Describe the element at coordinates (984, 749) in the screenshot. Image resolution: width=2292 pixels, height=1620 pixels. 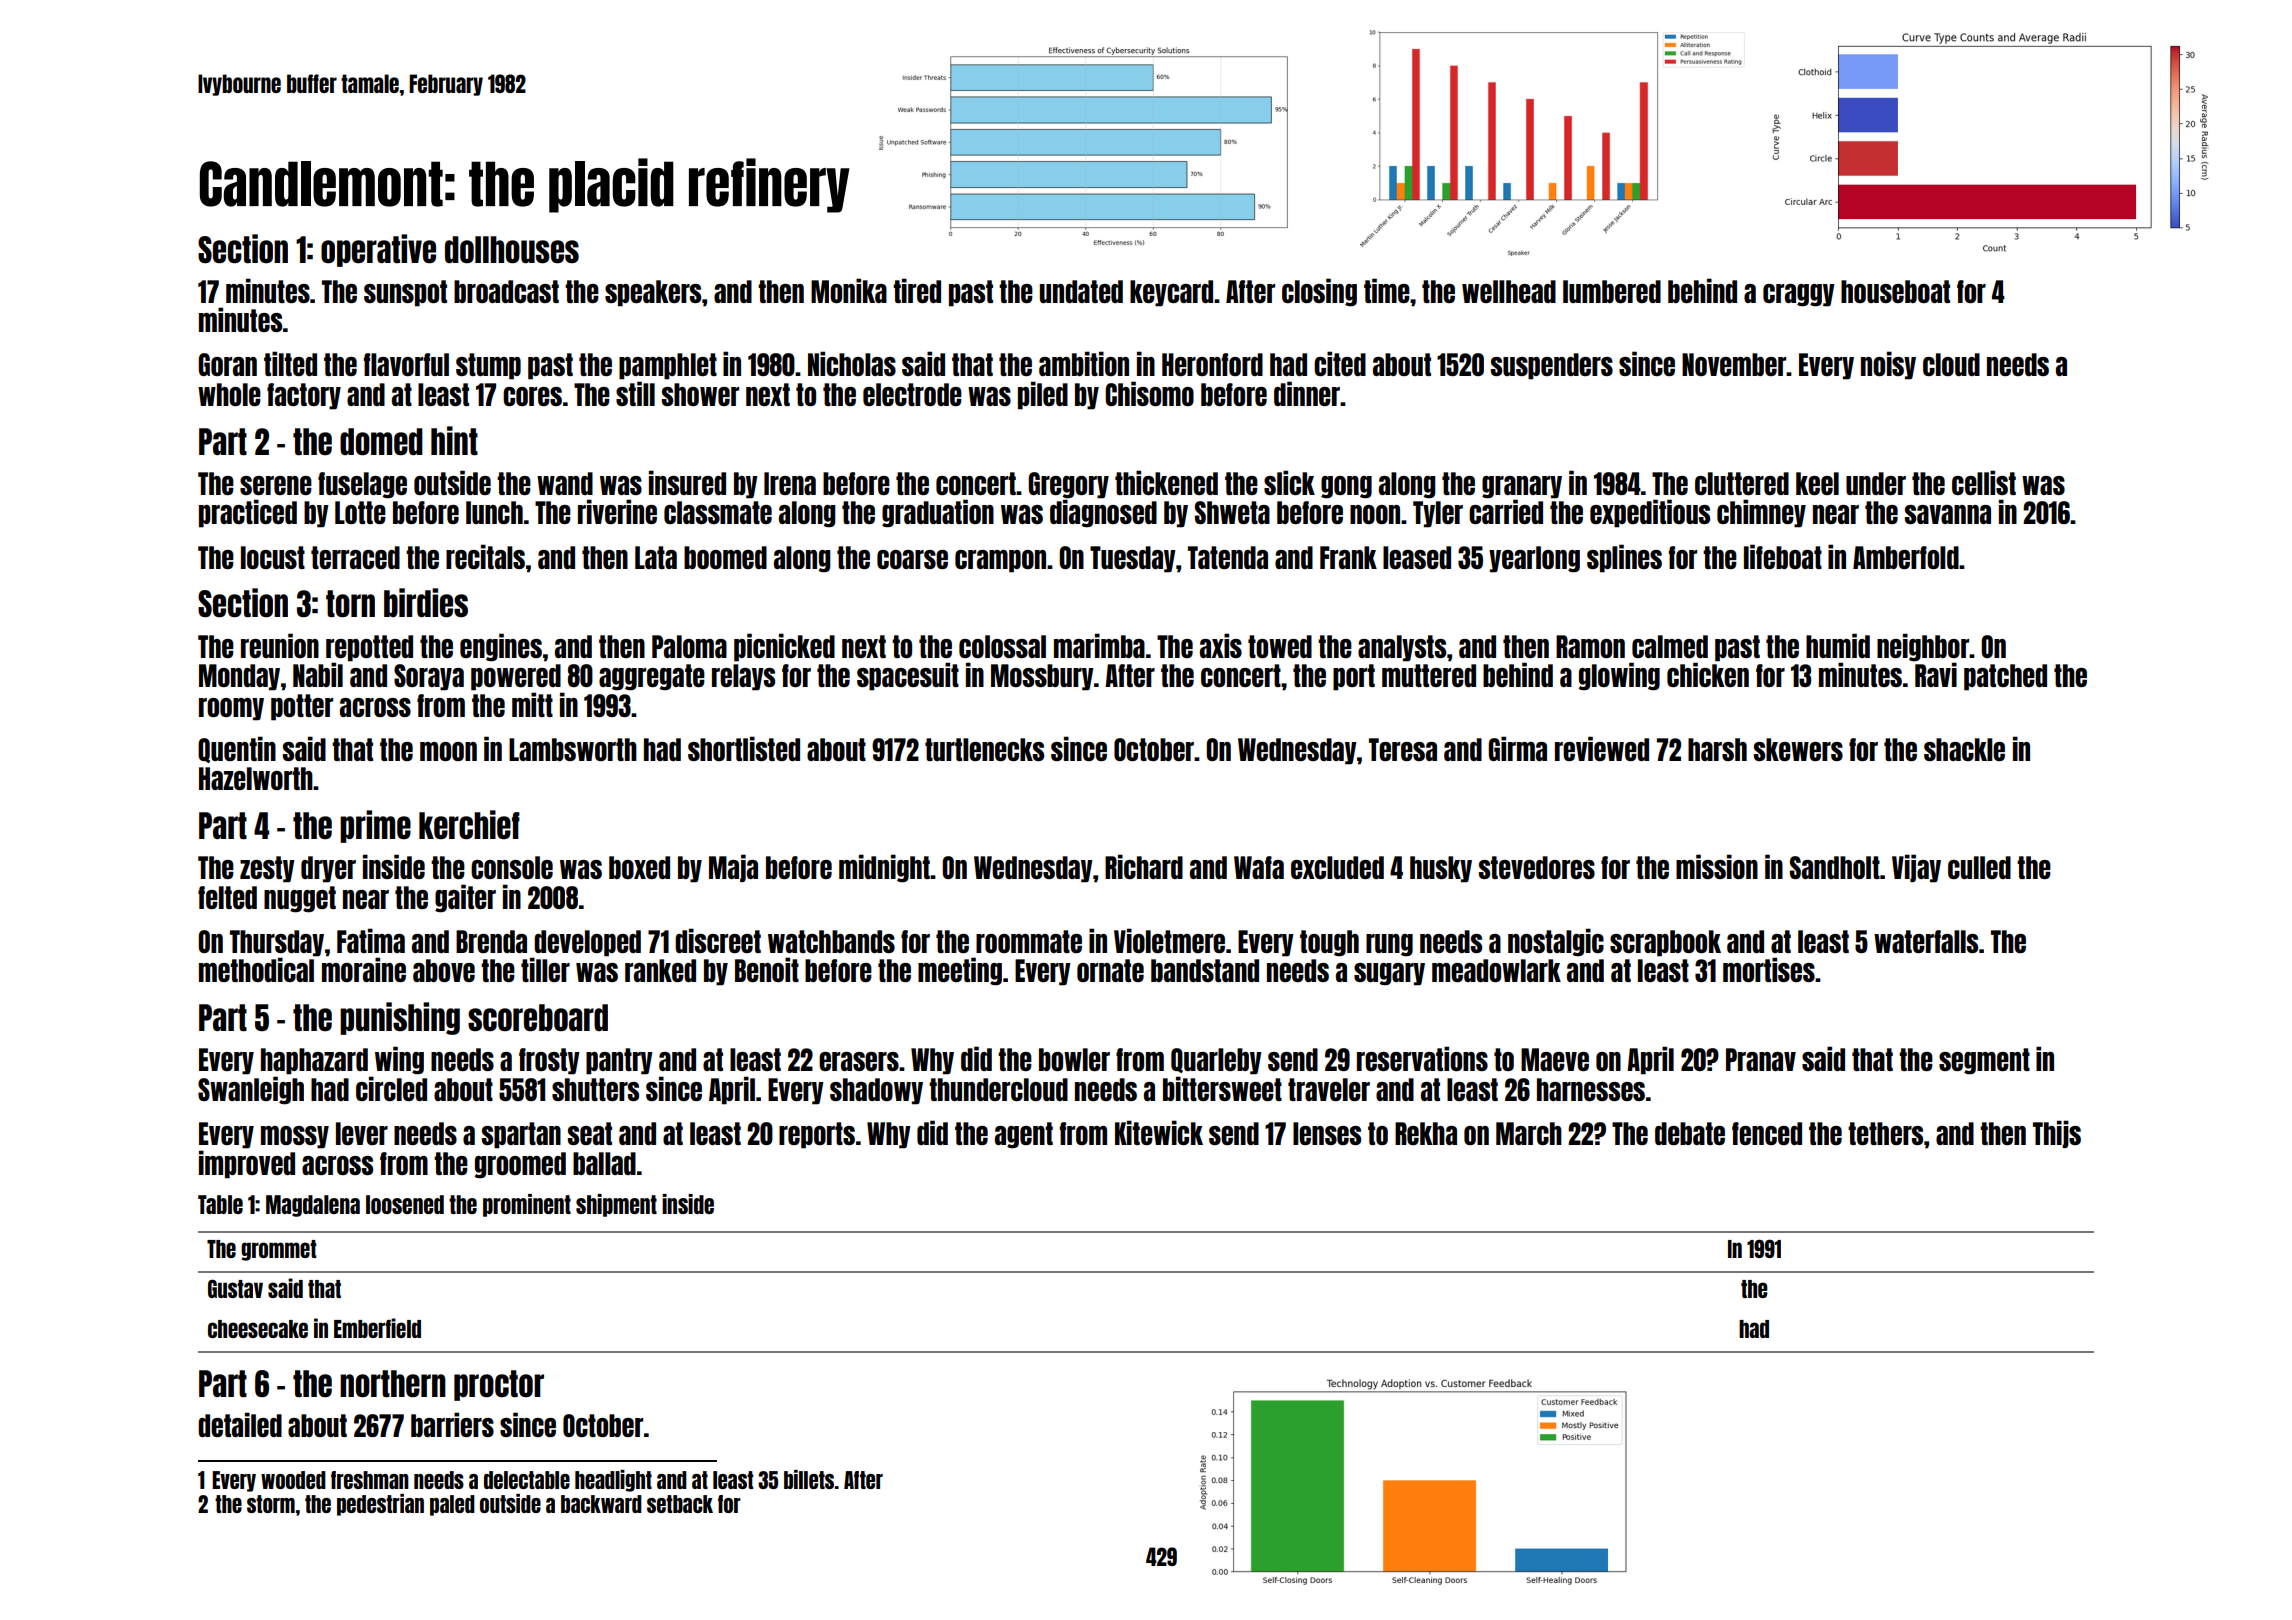
I see `turtlenecks` at that location.
